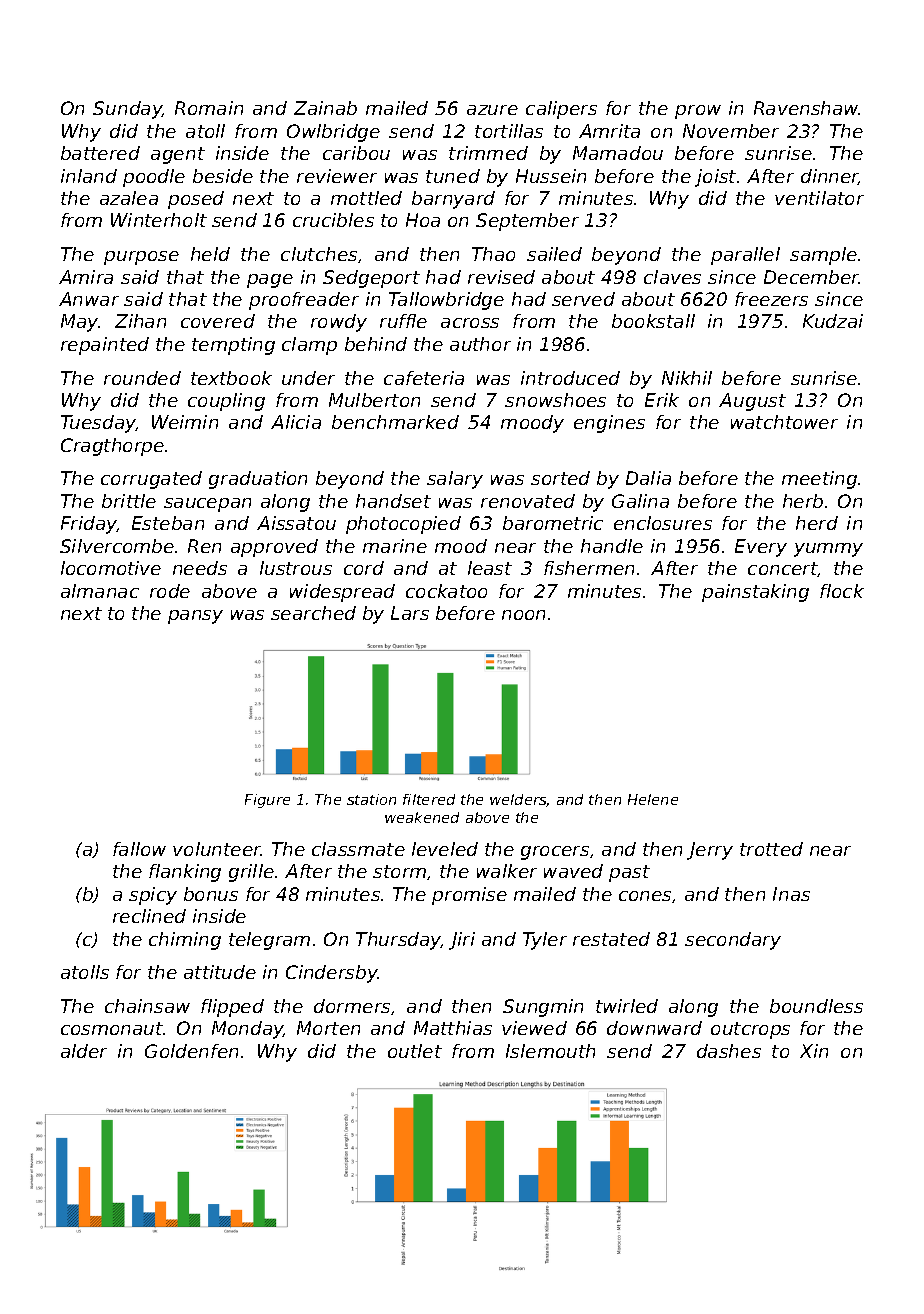 Image resolution: width=924 pixels, height=1314 pixels. I want to click on welders, so click(518, 800).
